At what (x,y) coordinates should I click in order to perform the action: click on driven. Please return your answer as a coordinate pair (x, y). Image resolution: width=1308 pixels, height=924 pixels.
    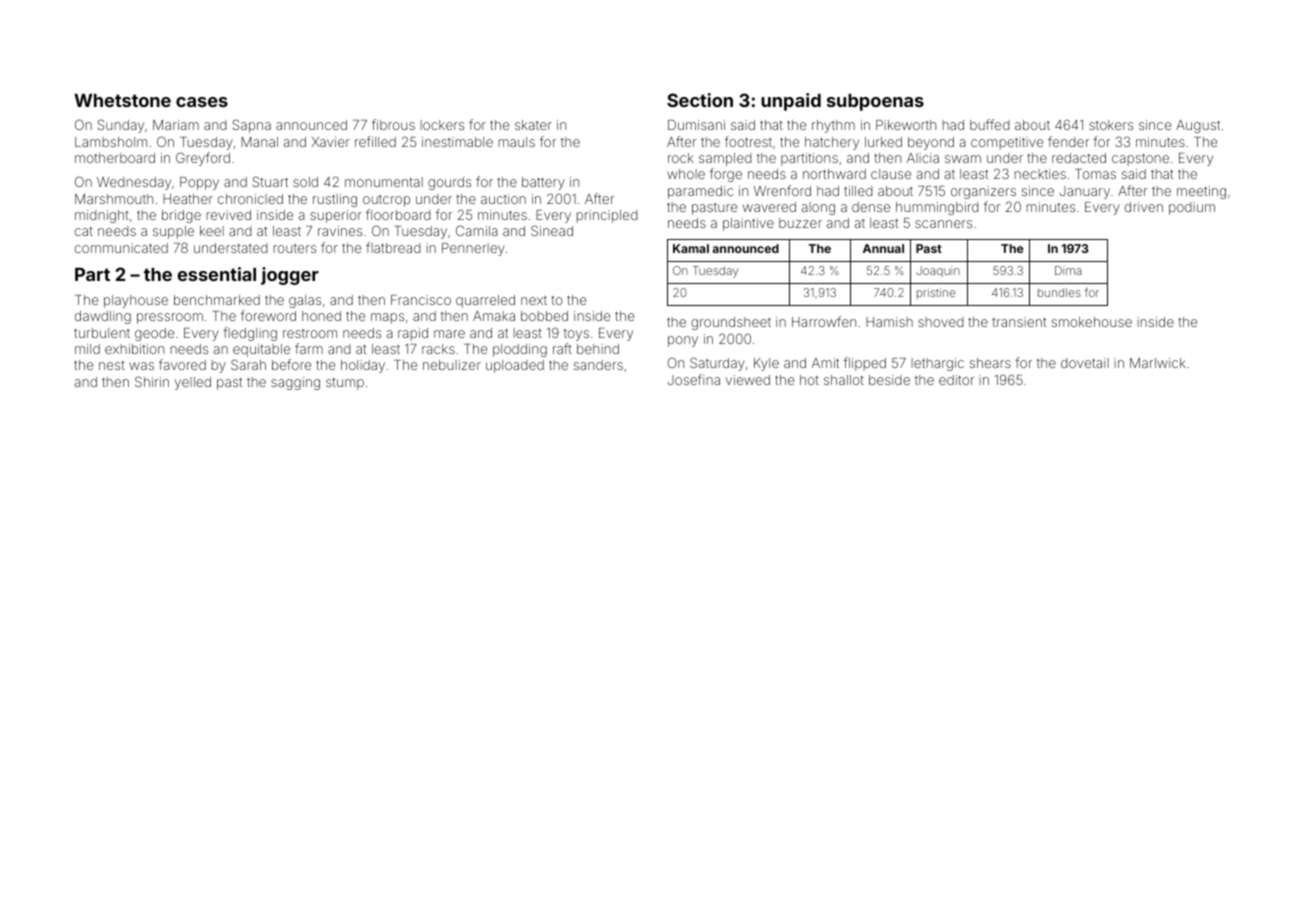
    Looking at the image, I should click on (1144, 207).
